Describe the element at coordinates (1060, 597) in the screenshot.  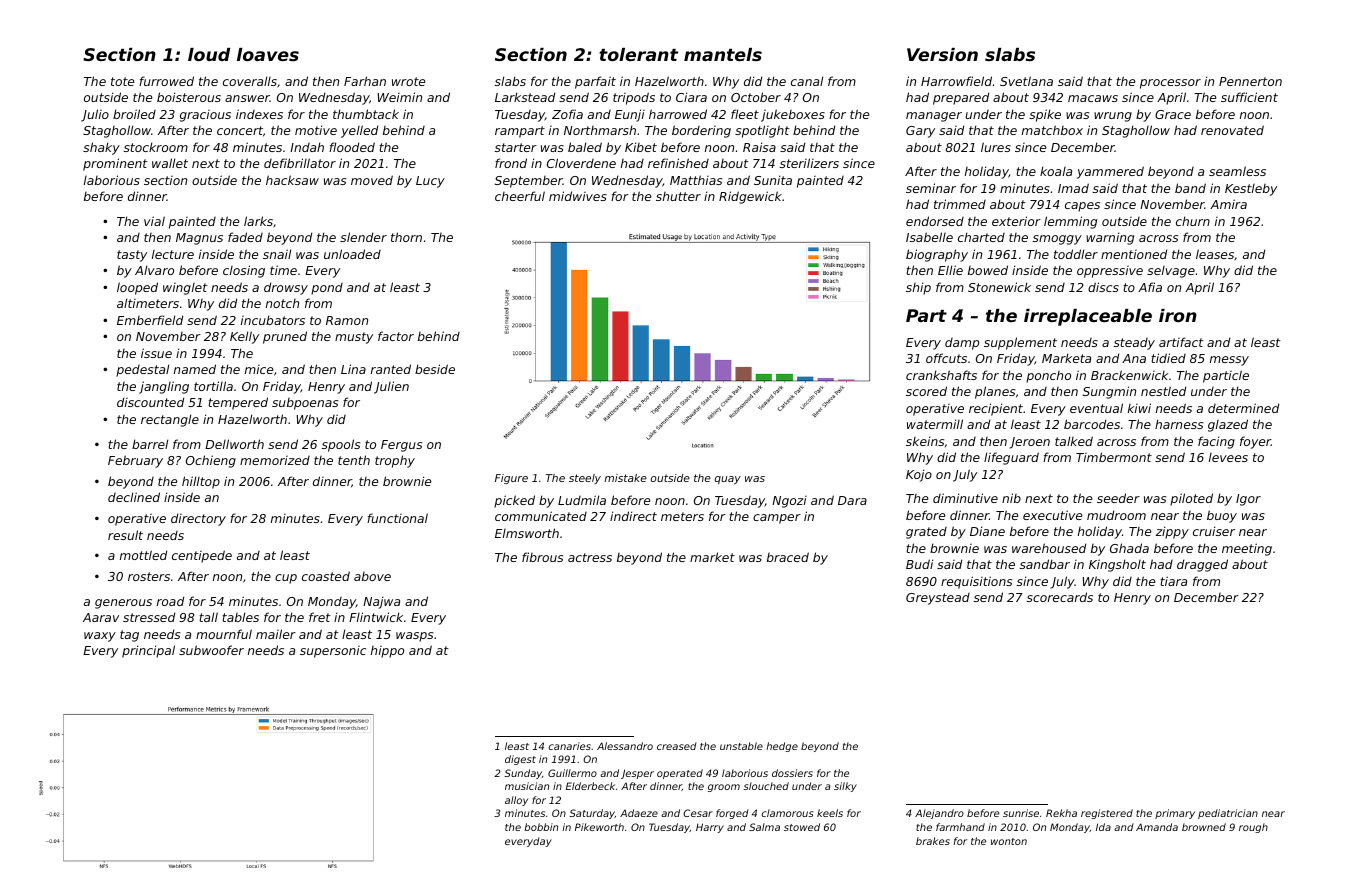
I see `scorecards` at that location.
